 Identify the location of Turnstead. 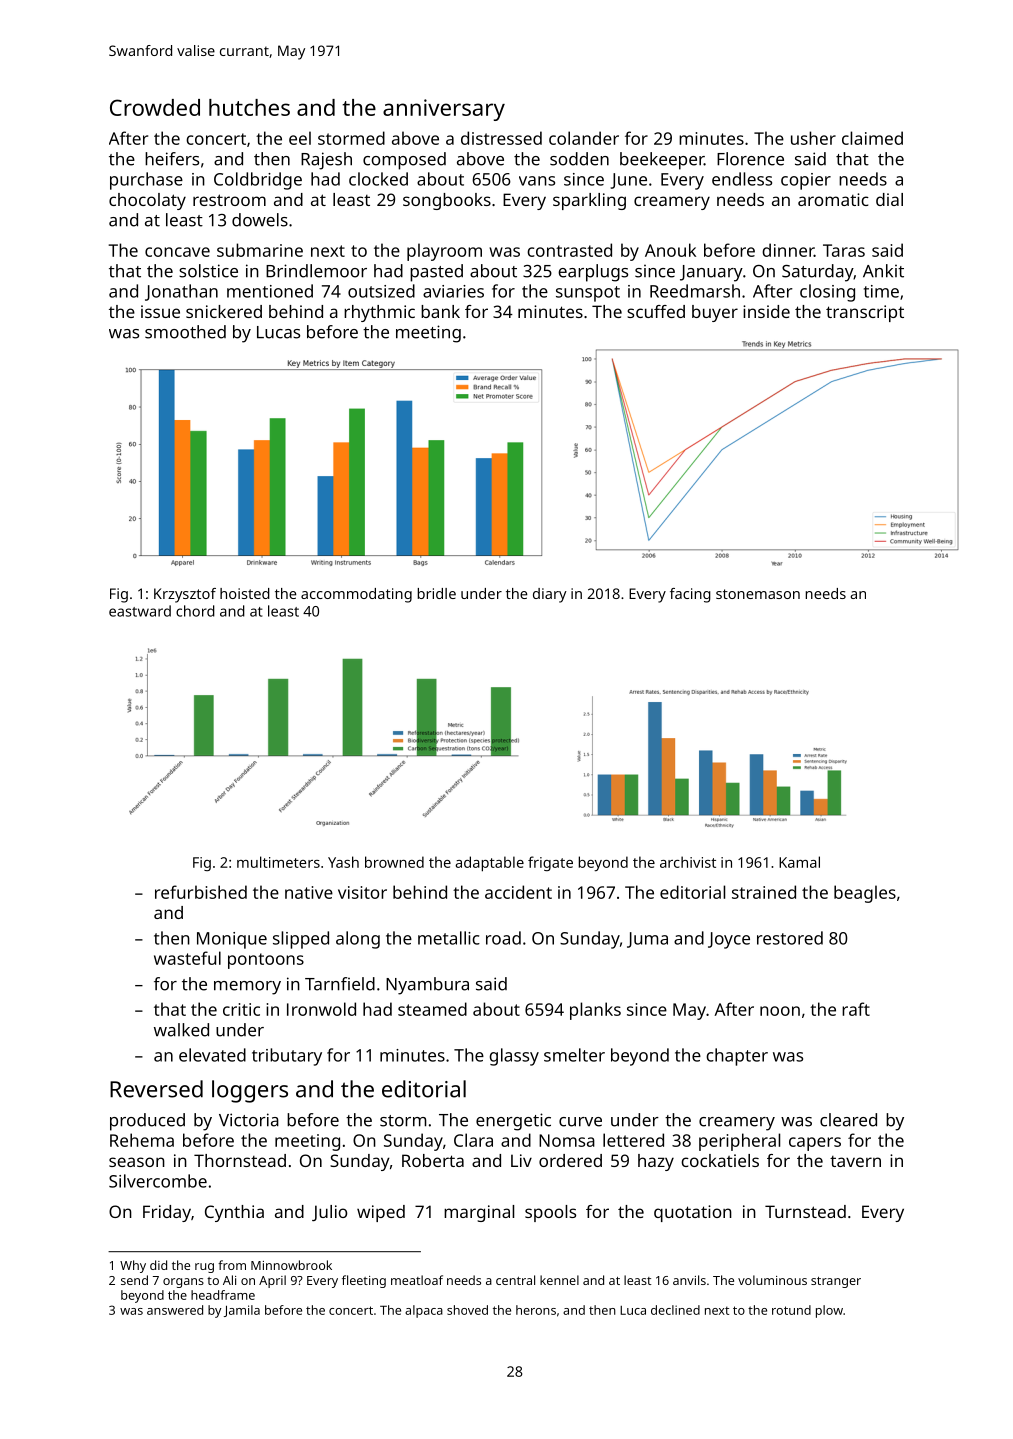
(805, 1211).
